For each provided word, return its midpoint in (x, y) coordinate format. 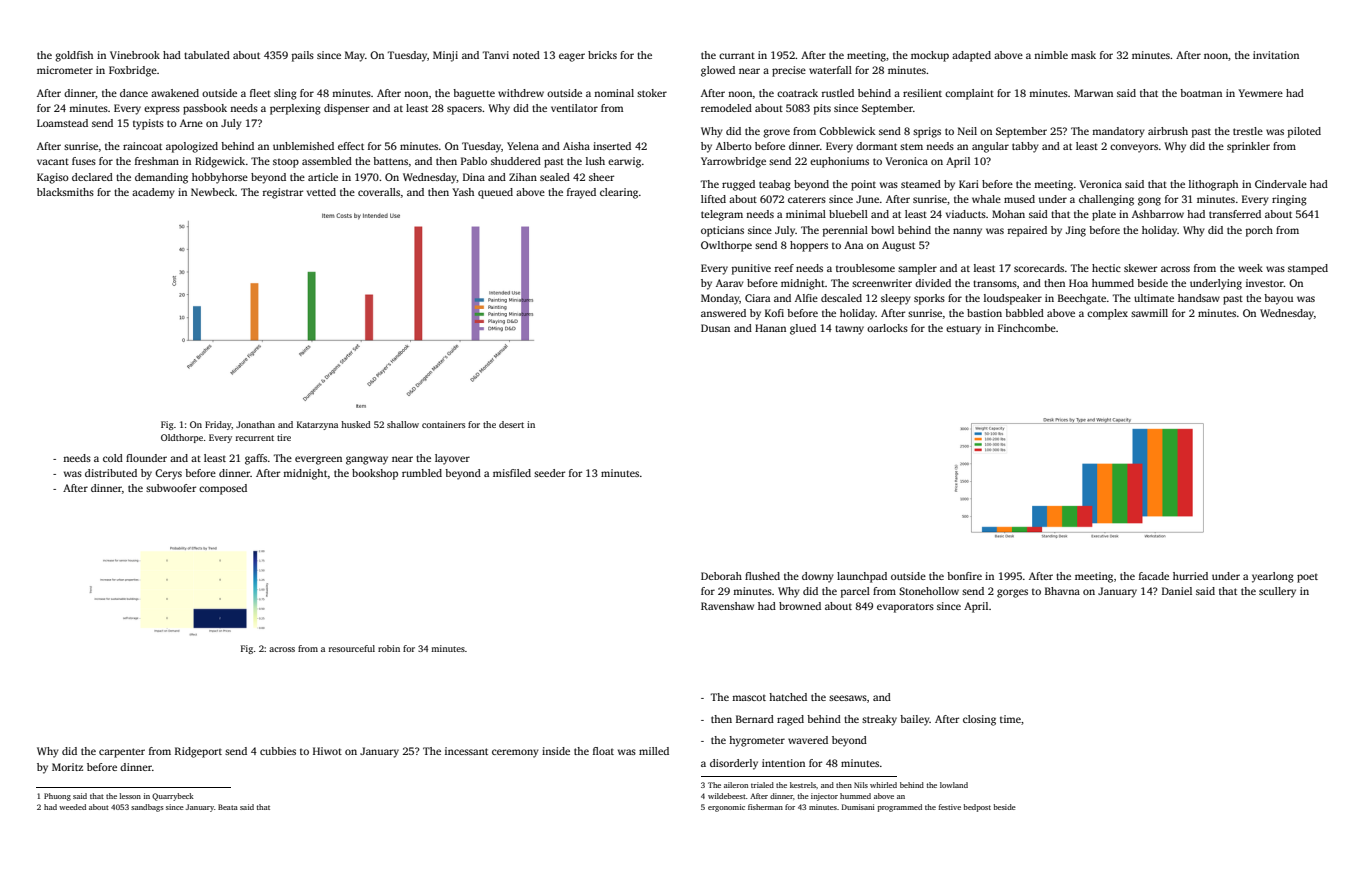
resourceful (352, 648)
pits (822, 109)
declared (92, 177)
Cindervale (1281, 184)
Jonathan (255, 424)
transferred (1235, 214)
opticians (722, 231)
